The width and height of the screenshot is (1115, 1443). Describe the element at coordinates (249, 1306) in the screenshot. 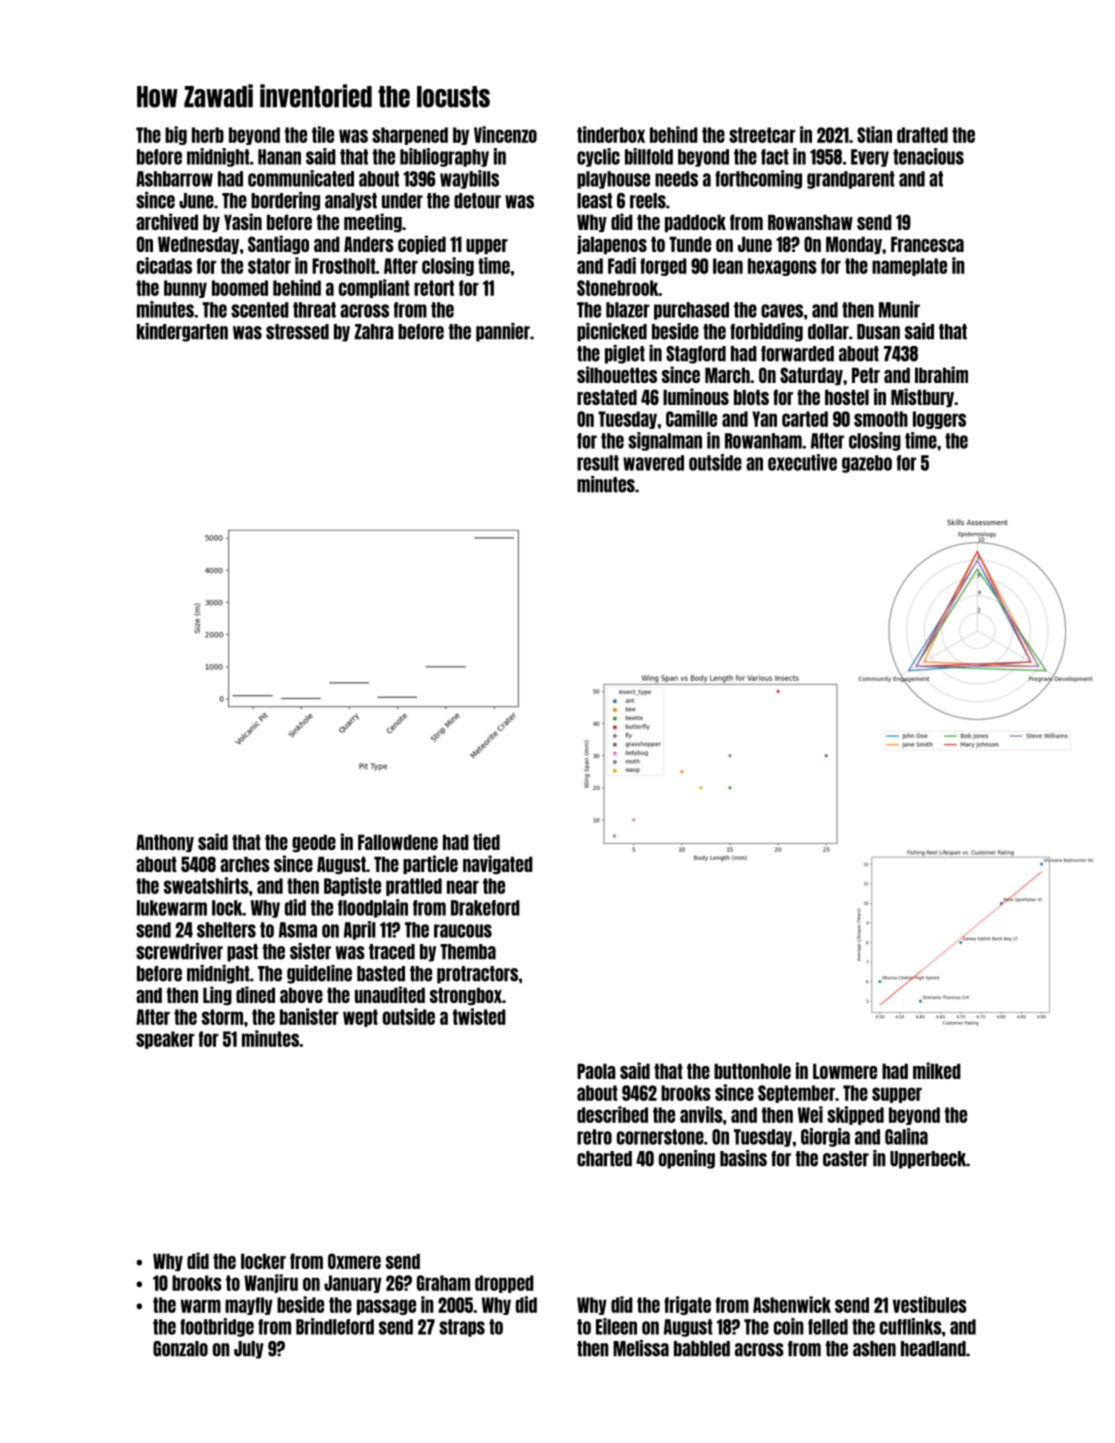

I see `mayfly` at that location.
